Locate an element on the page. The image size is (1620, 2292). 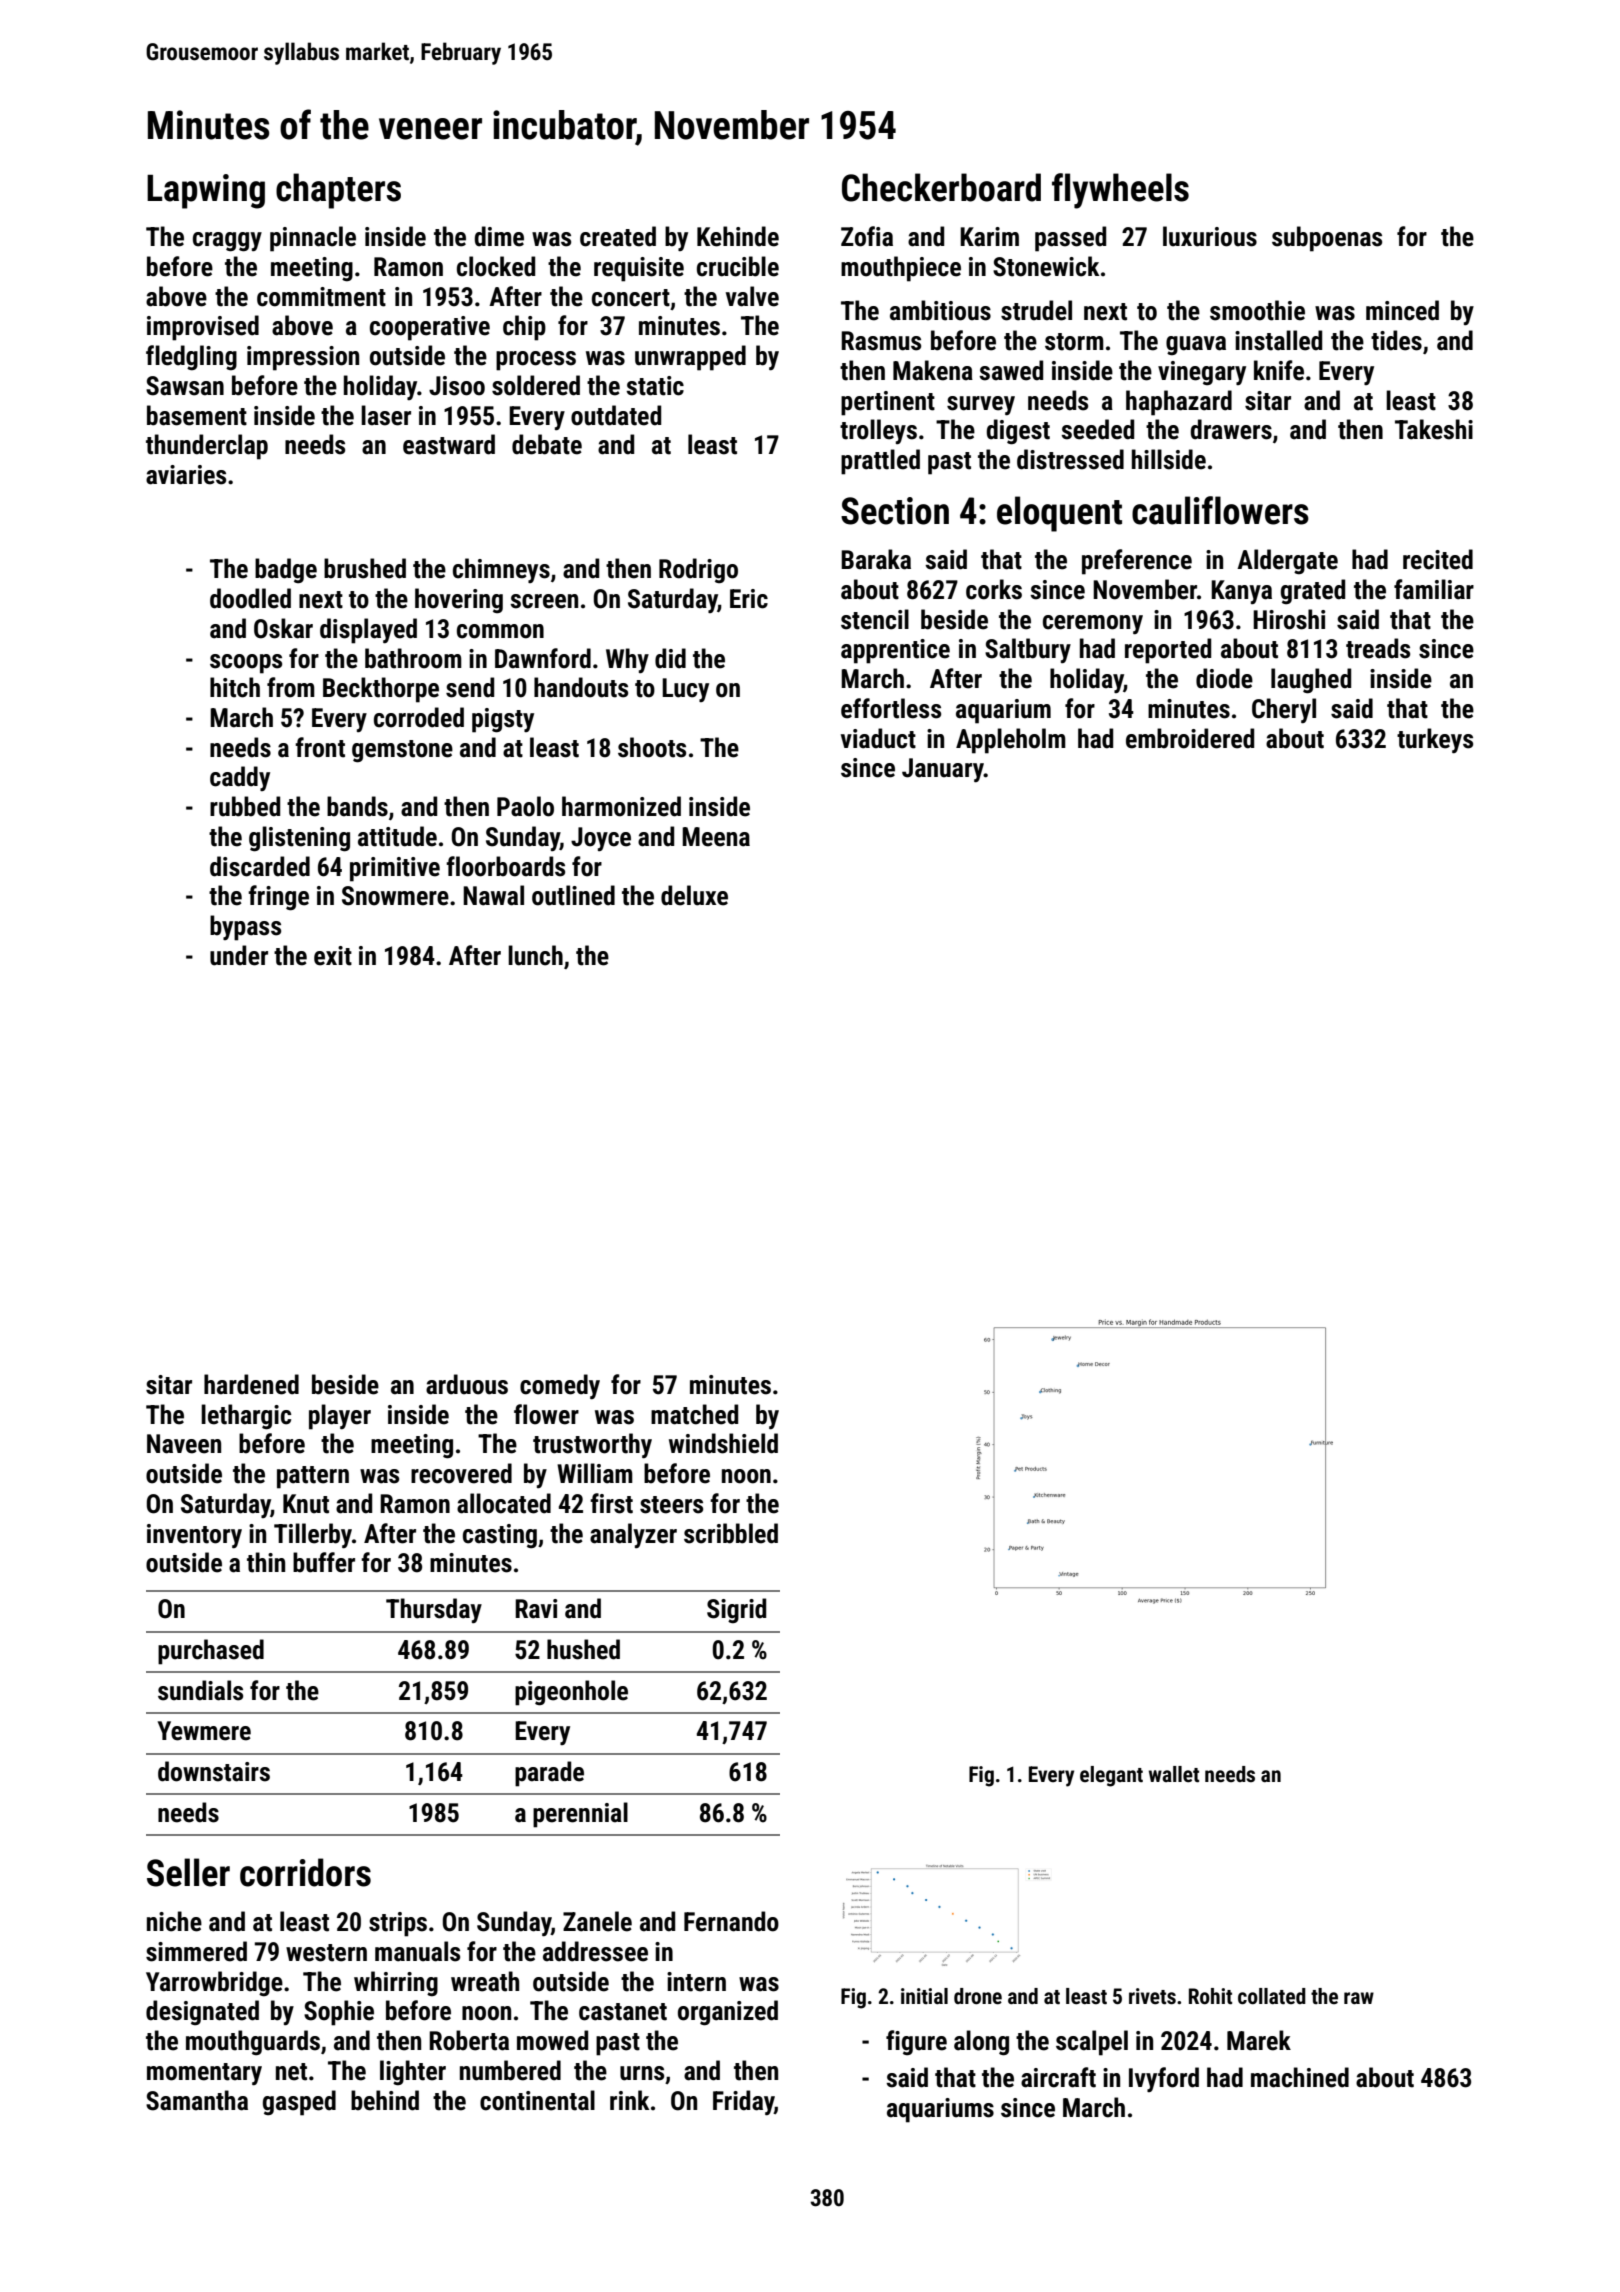
Lapwing is located at coordinates (206, 191).
